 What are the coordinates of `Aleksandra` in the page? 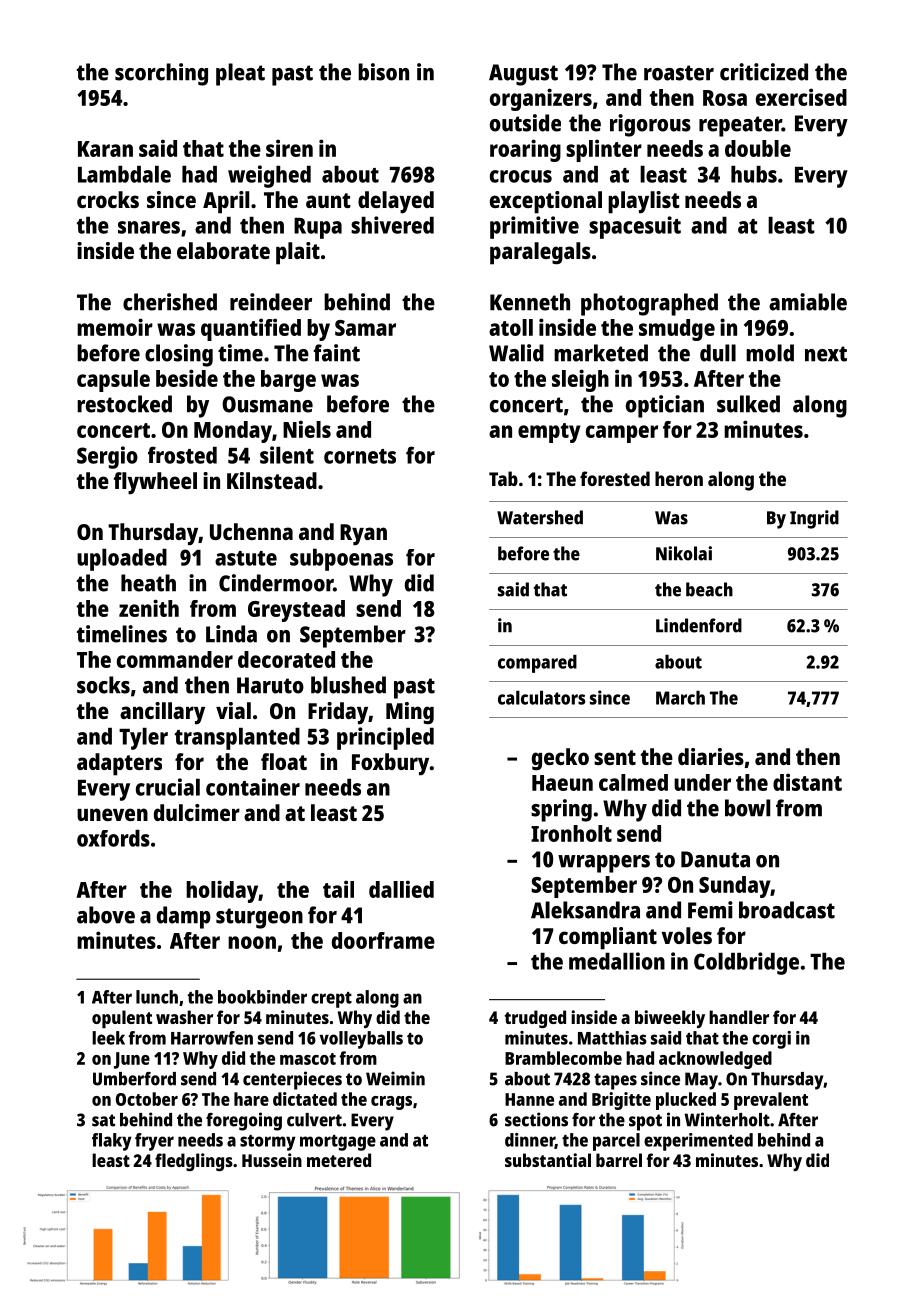 It's located at (585, 910).
